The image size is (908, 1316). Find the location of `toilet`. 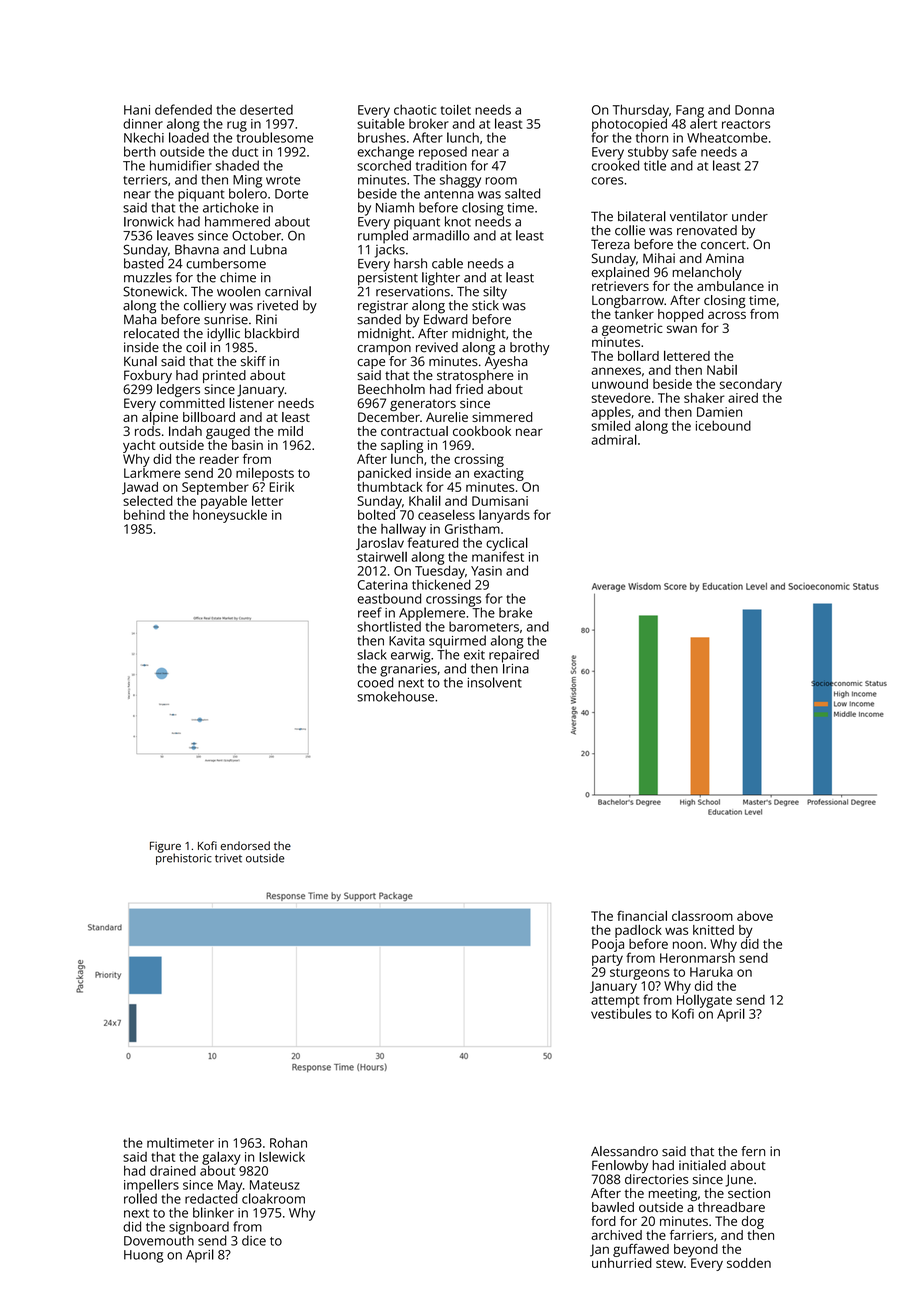

toilet is located at coordinates (455, 109).
